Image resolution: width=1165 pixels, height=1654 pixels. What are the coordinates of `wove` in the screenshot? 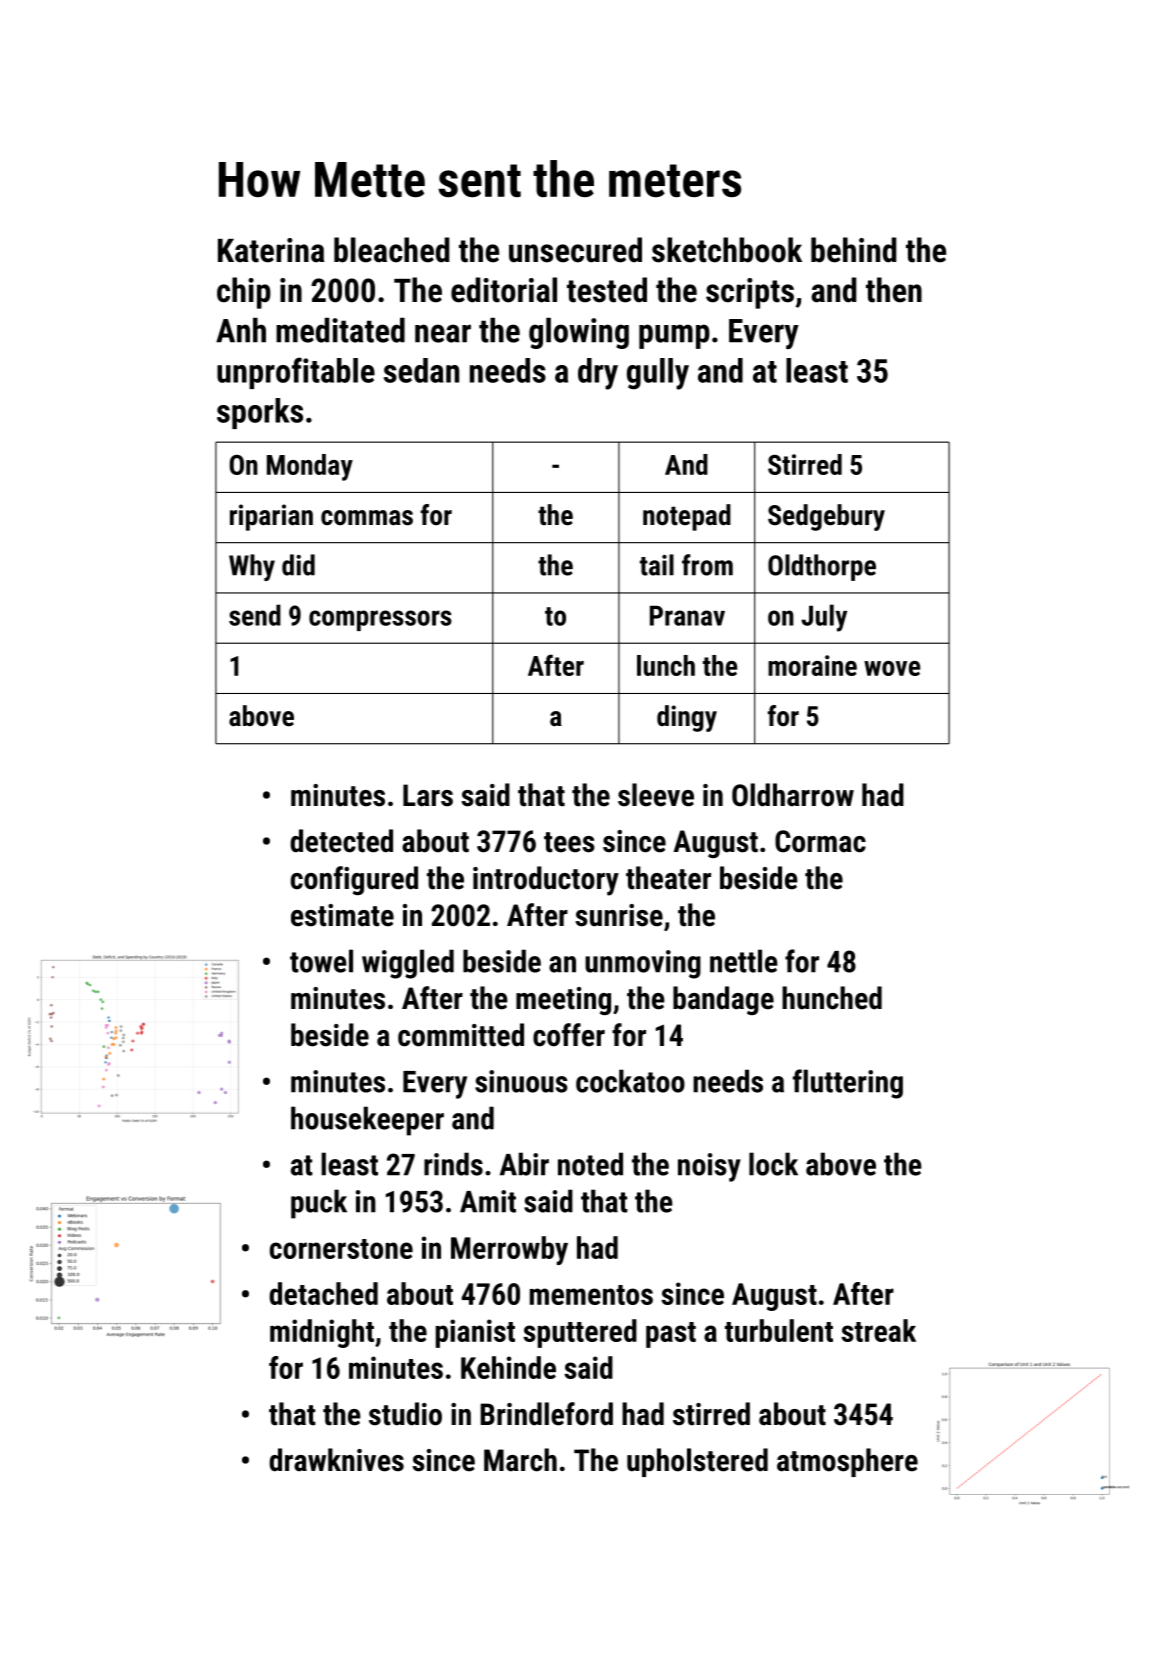 It's located at (892, 668).
